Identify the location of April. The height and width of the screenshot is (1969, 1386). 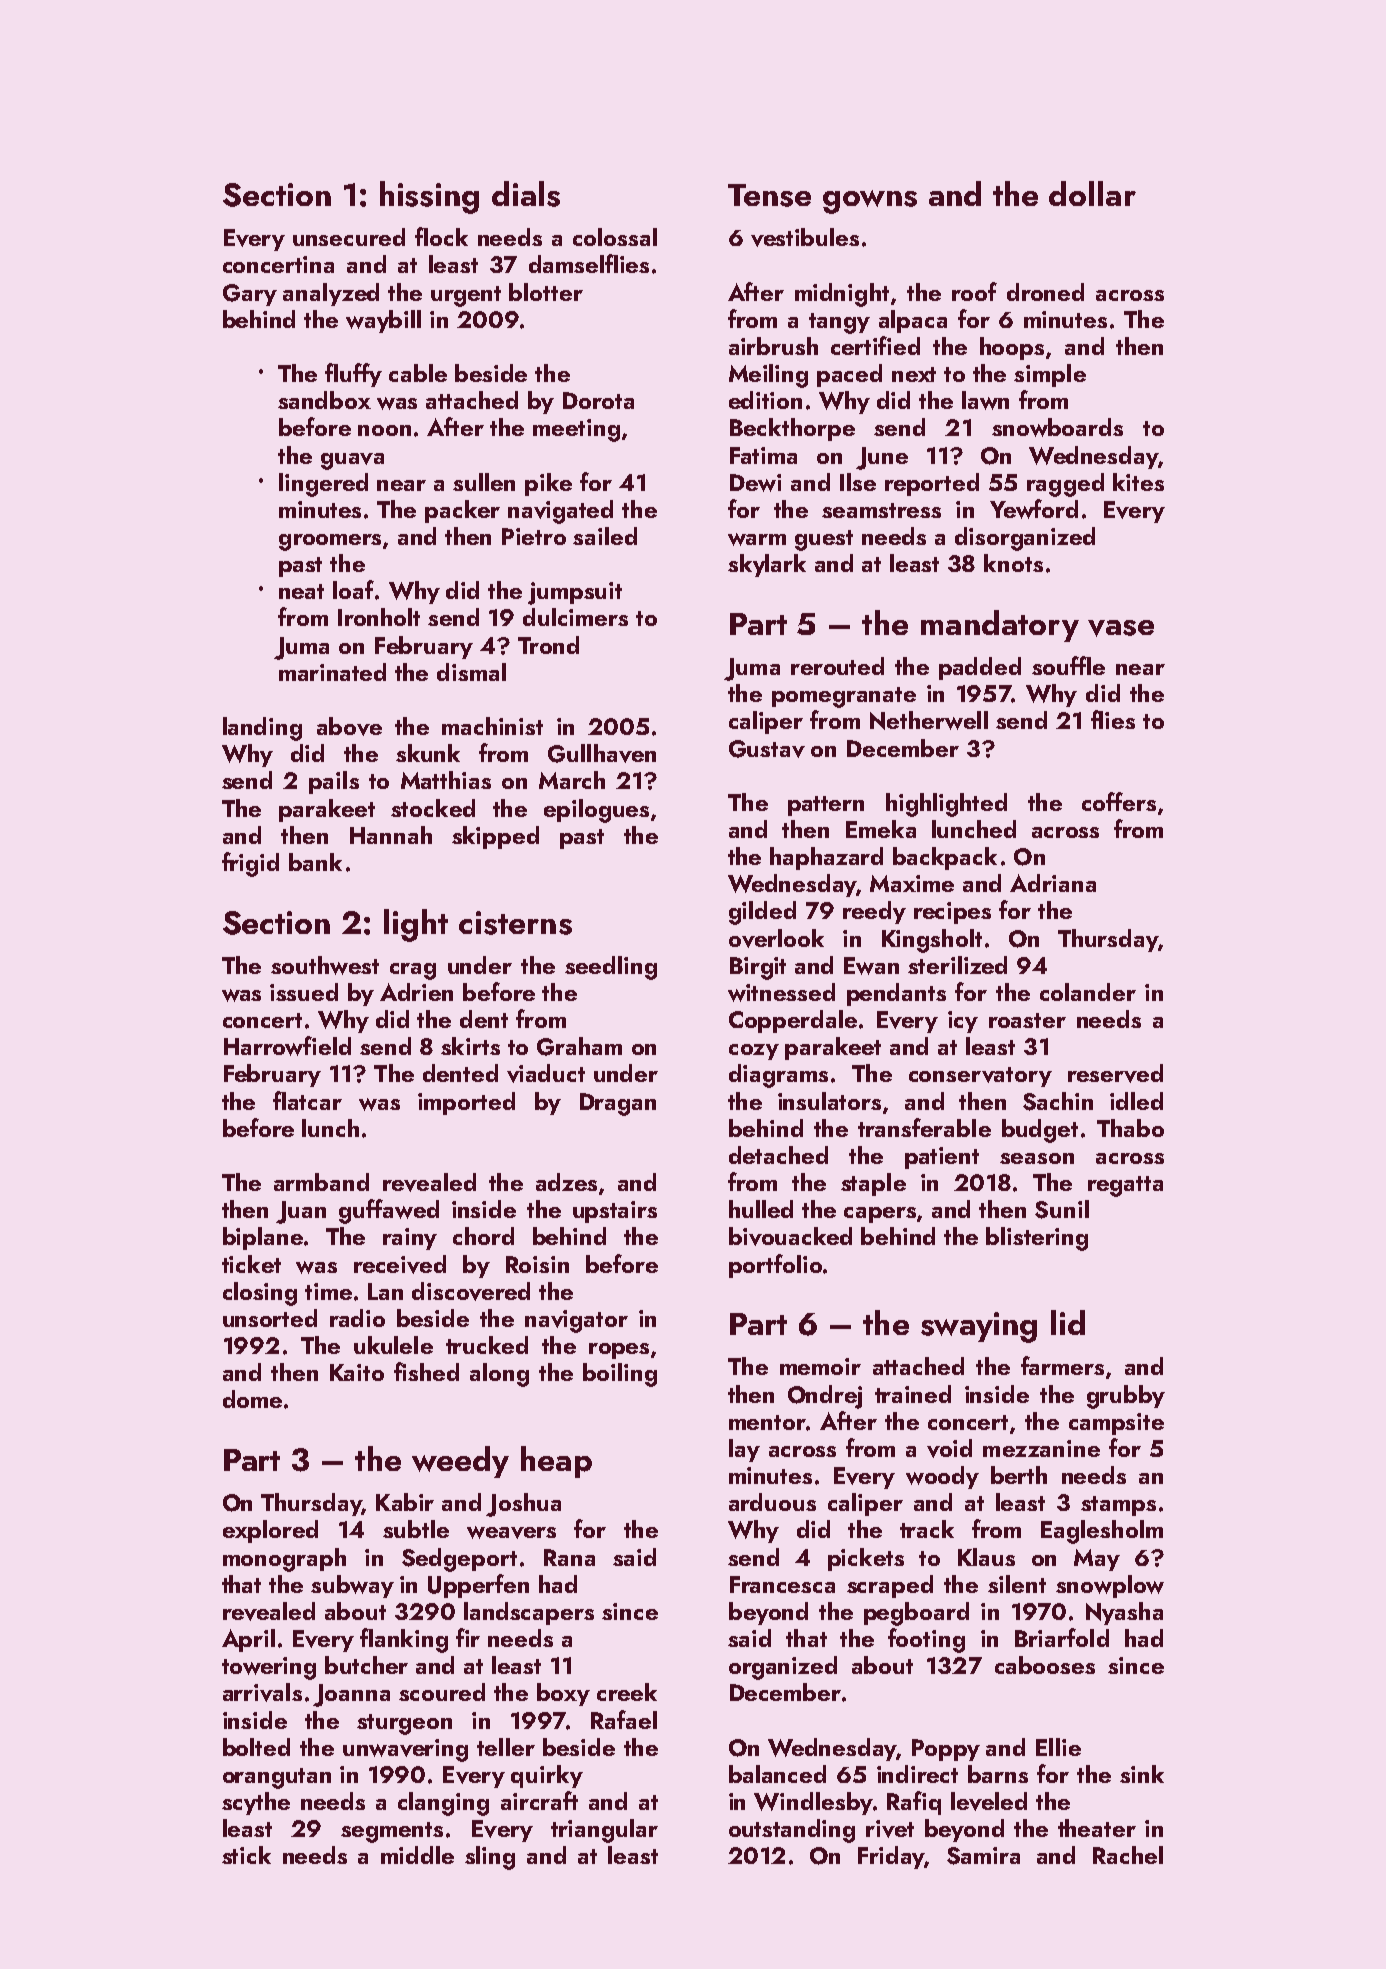
(248, 1640).
